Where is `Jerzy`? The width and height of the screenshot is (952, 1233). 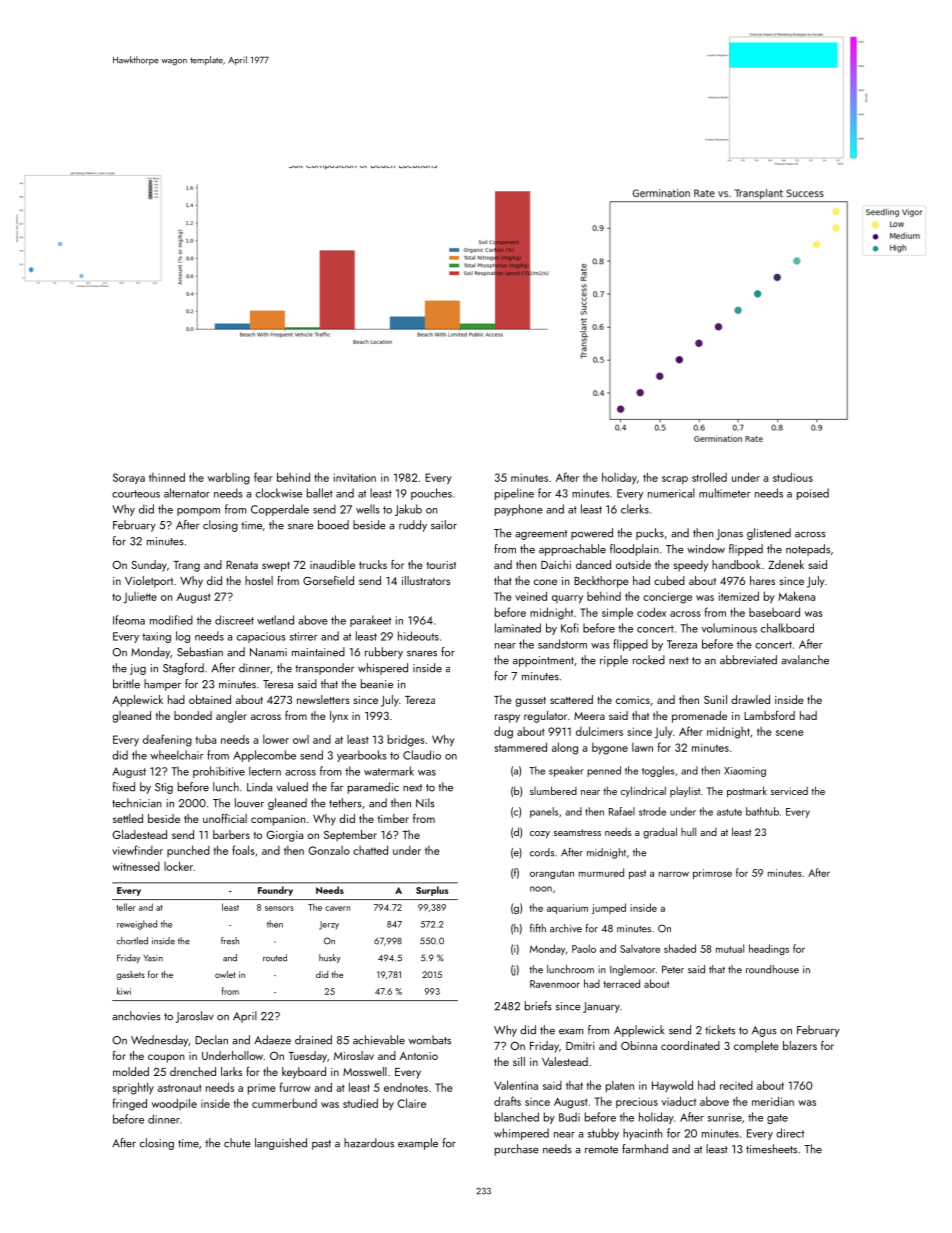
Jerzy is located at coordinates (329, 925).
